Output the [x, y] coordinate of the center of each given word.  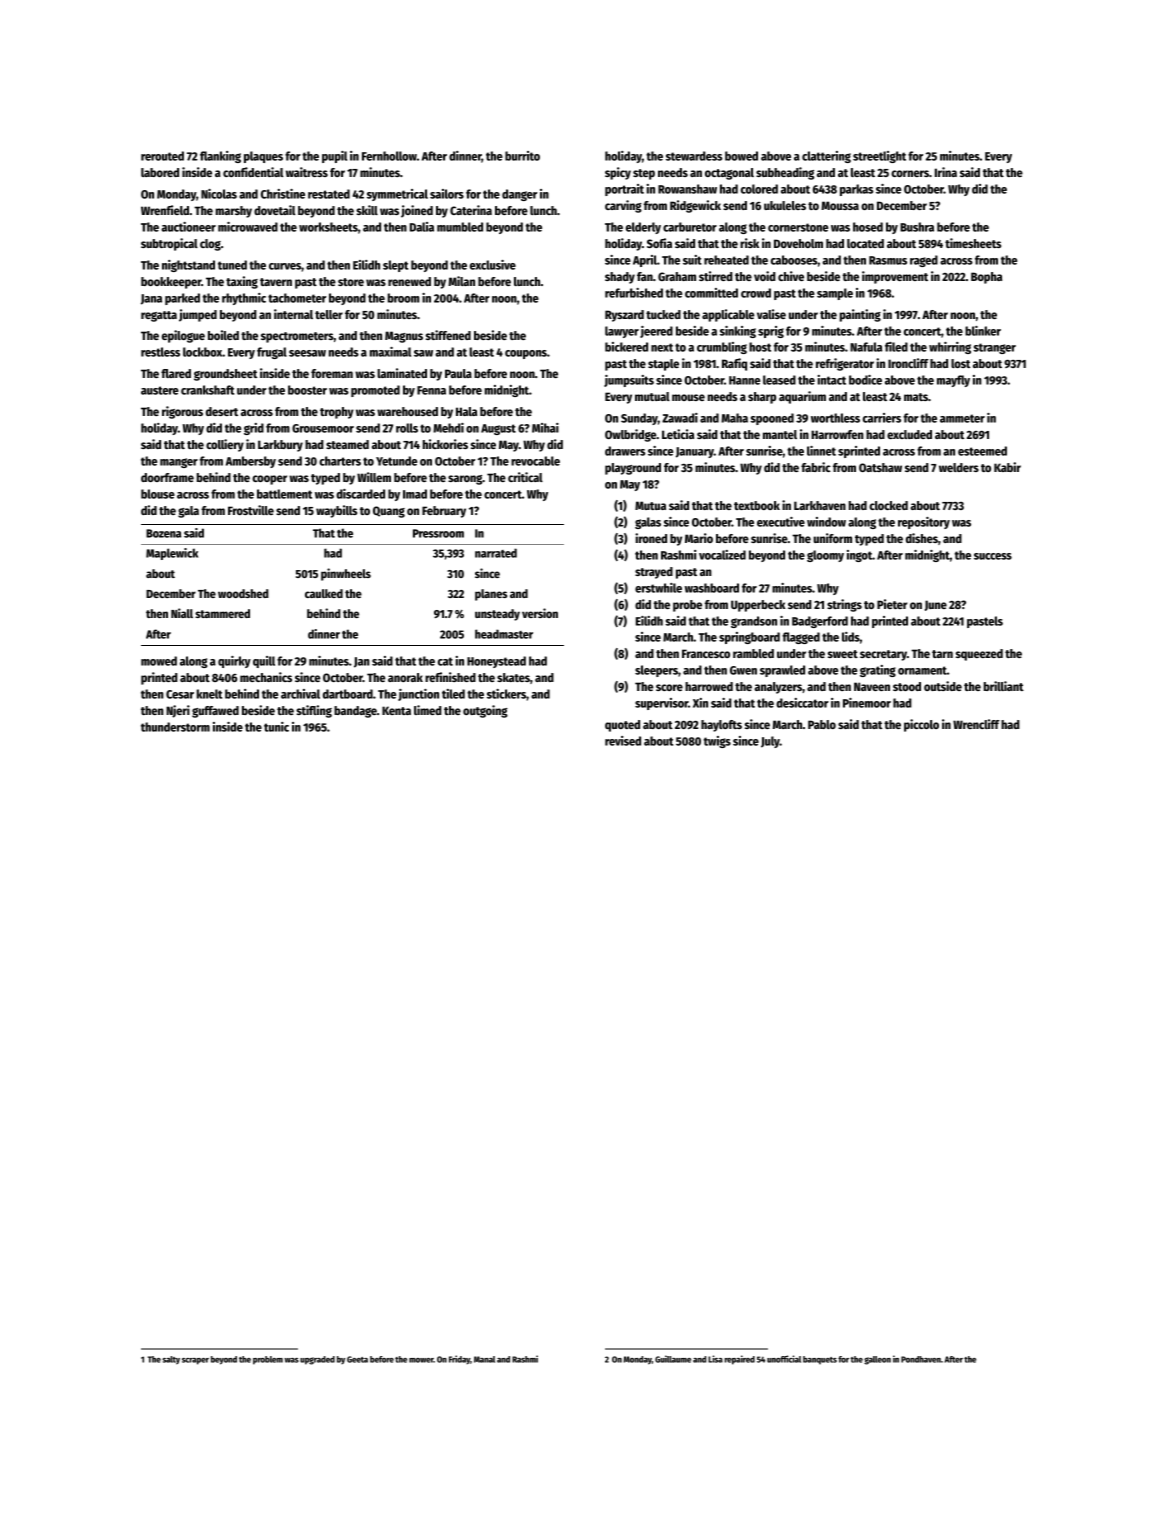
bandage [355, 712]
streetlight [879, 157]
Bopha [986, 278]
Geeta [357, 1359]
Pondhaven [921, 1359]
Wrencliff [976, 724]
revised [623, 741]
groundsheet [225, 375]
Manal [484, 1359]
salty [171, 1360]
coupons [526, 354]
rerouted [162, 156]
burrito [522, 156]
